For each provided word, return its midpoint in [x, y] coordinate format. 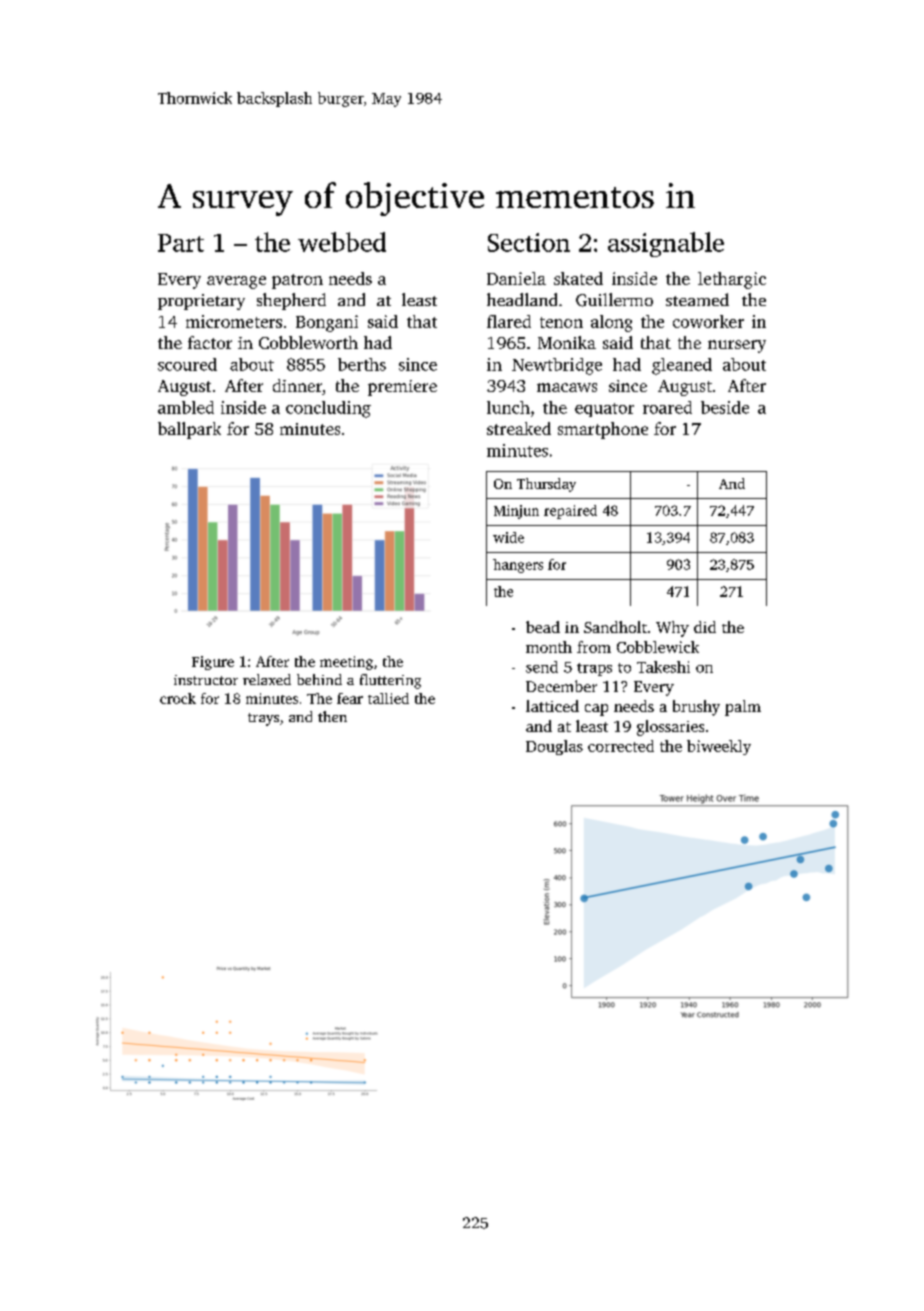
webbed [342, 242]
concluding [328, 409]
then [332, 716]
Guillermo [614, 300]
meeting [346, 663]
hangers [518, 566]
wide [508, 537]
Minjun [516, 512]
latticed [552, 706]
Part [181, 243]
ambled [186, 407]
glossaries [670, 728]
